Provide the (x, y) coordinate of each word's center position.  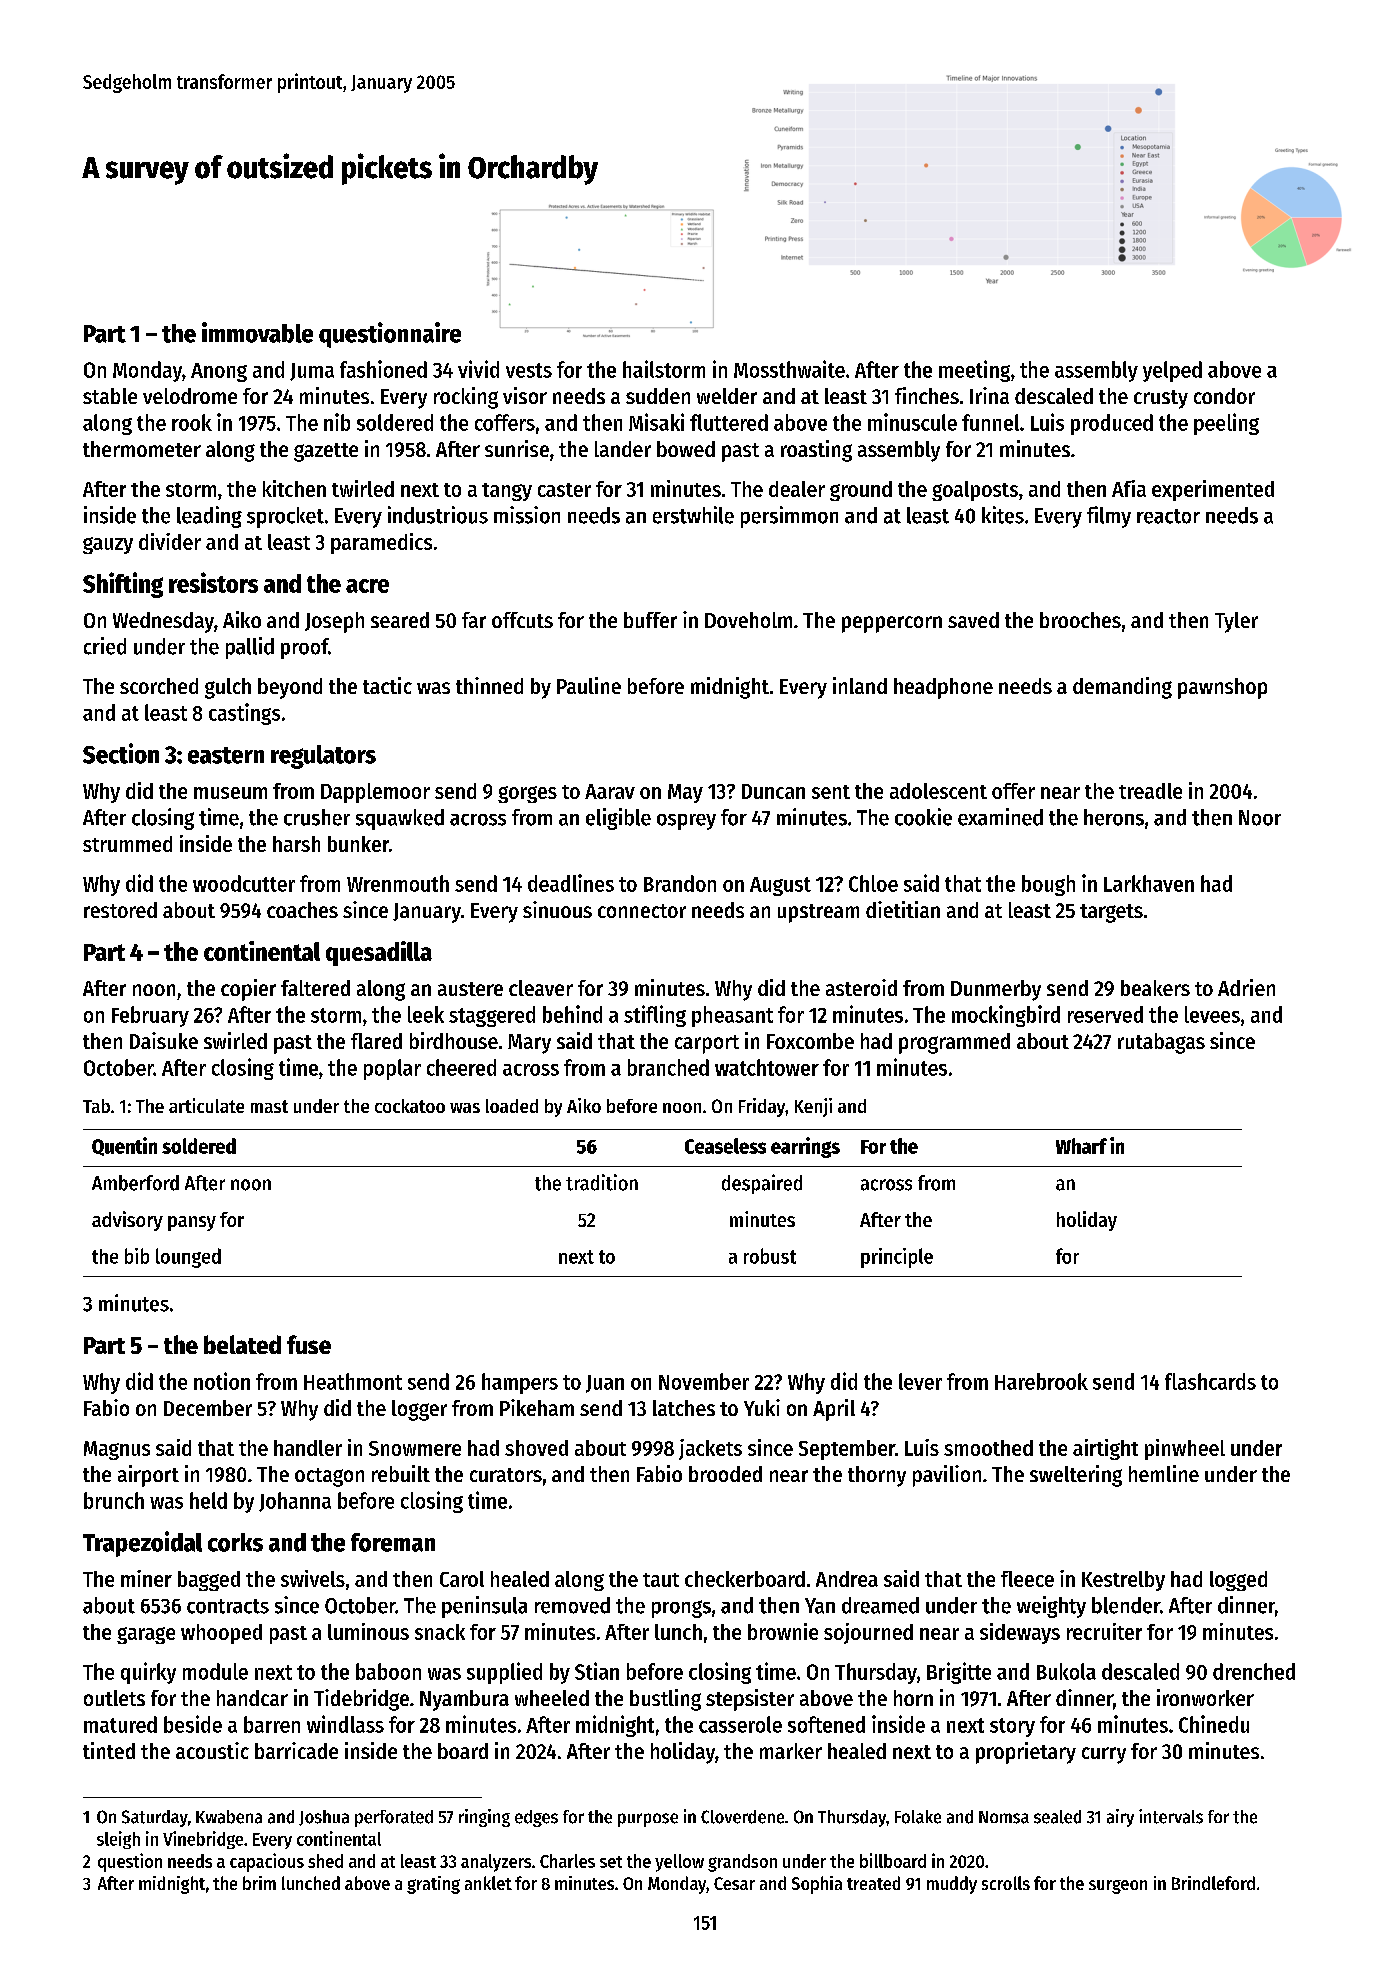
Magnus (117, 1450)
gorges (527, 794)
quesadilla (379, 953)
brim (259, 1883)
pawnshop (1222, 688)
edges (536, 1818)
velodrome (190, 396)
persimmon (789, 517)
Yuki (762, 1407)
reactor (1168, 516)
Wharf (1081, 1146)
